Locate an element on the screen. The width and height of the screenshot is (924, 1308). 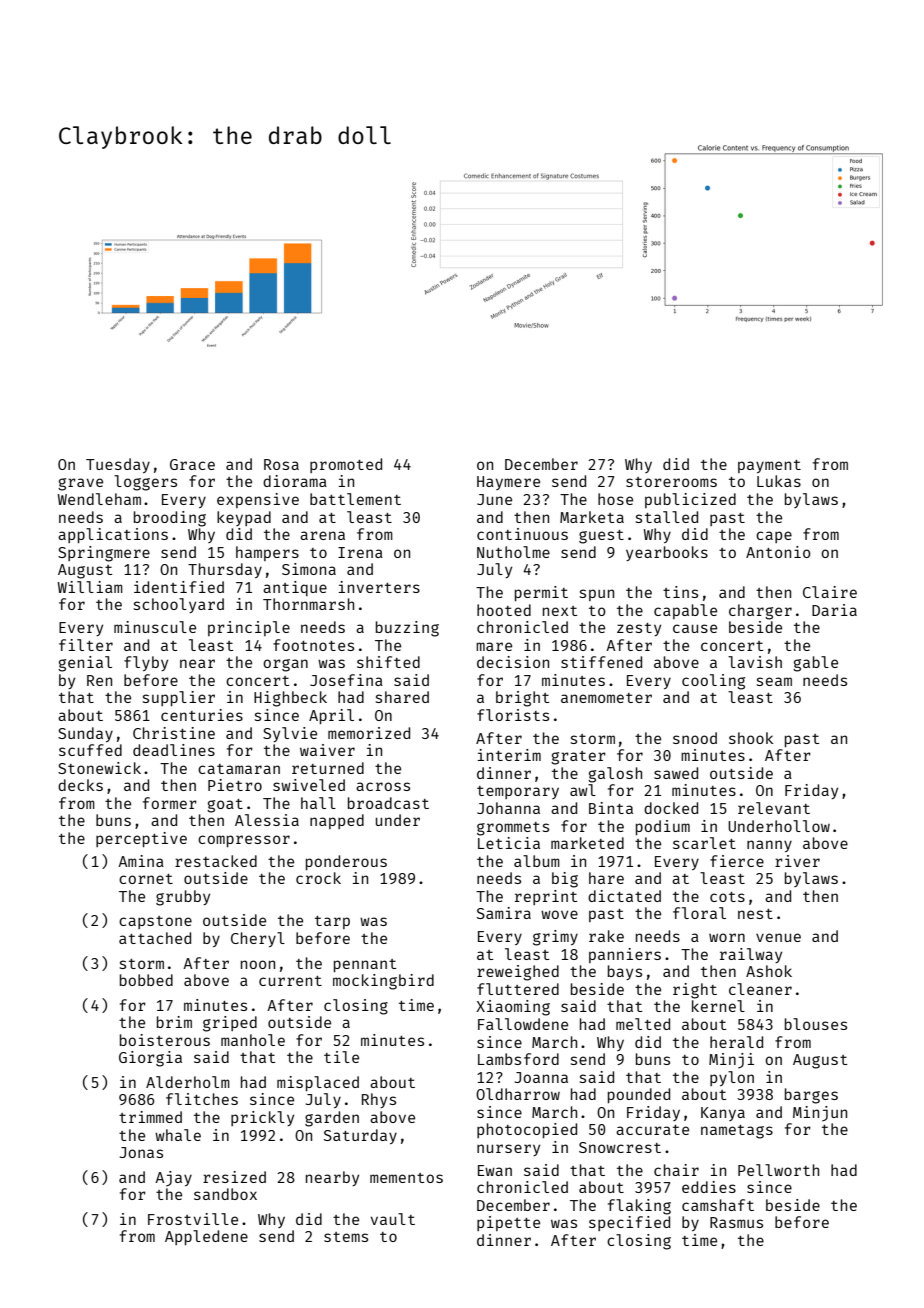
Grace is located at coordinates (192, 464).
